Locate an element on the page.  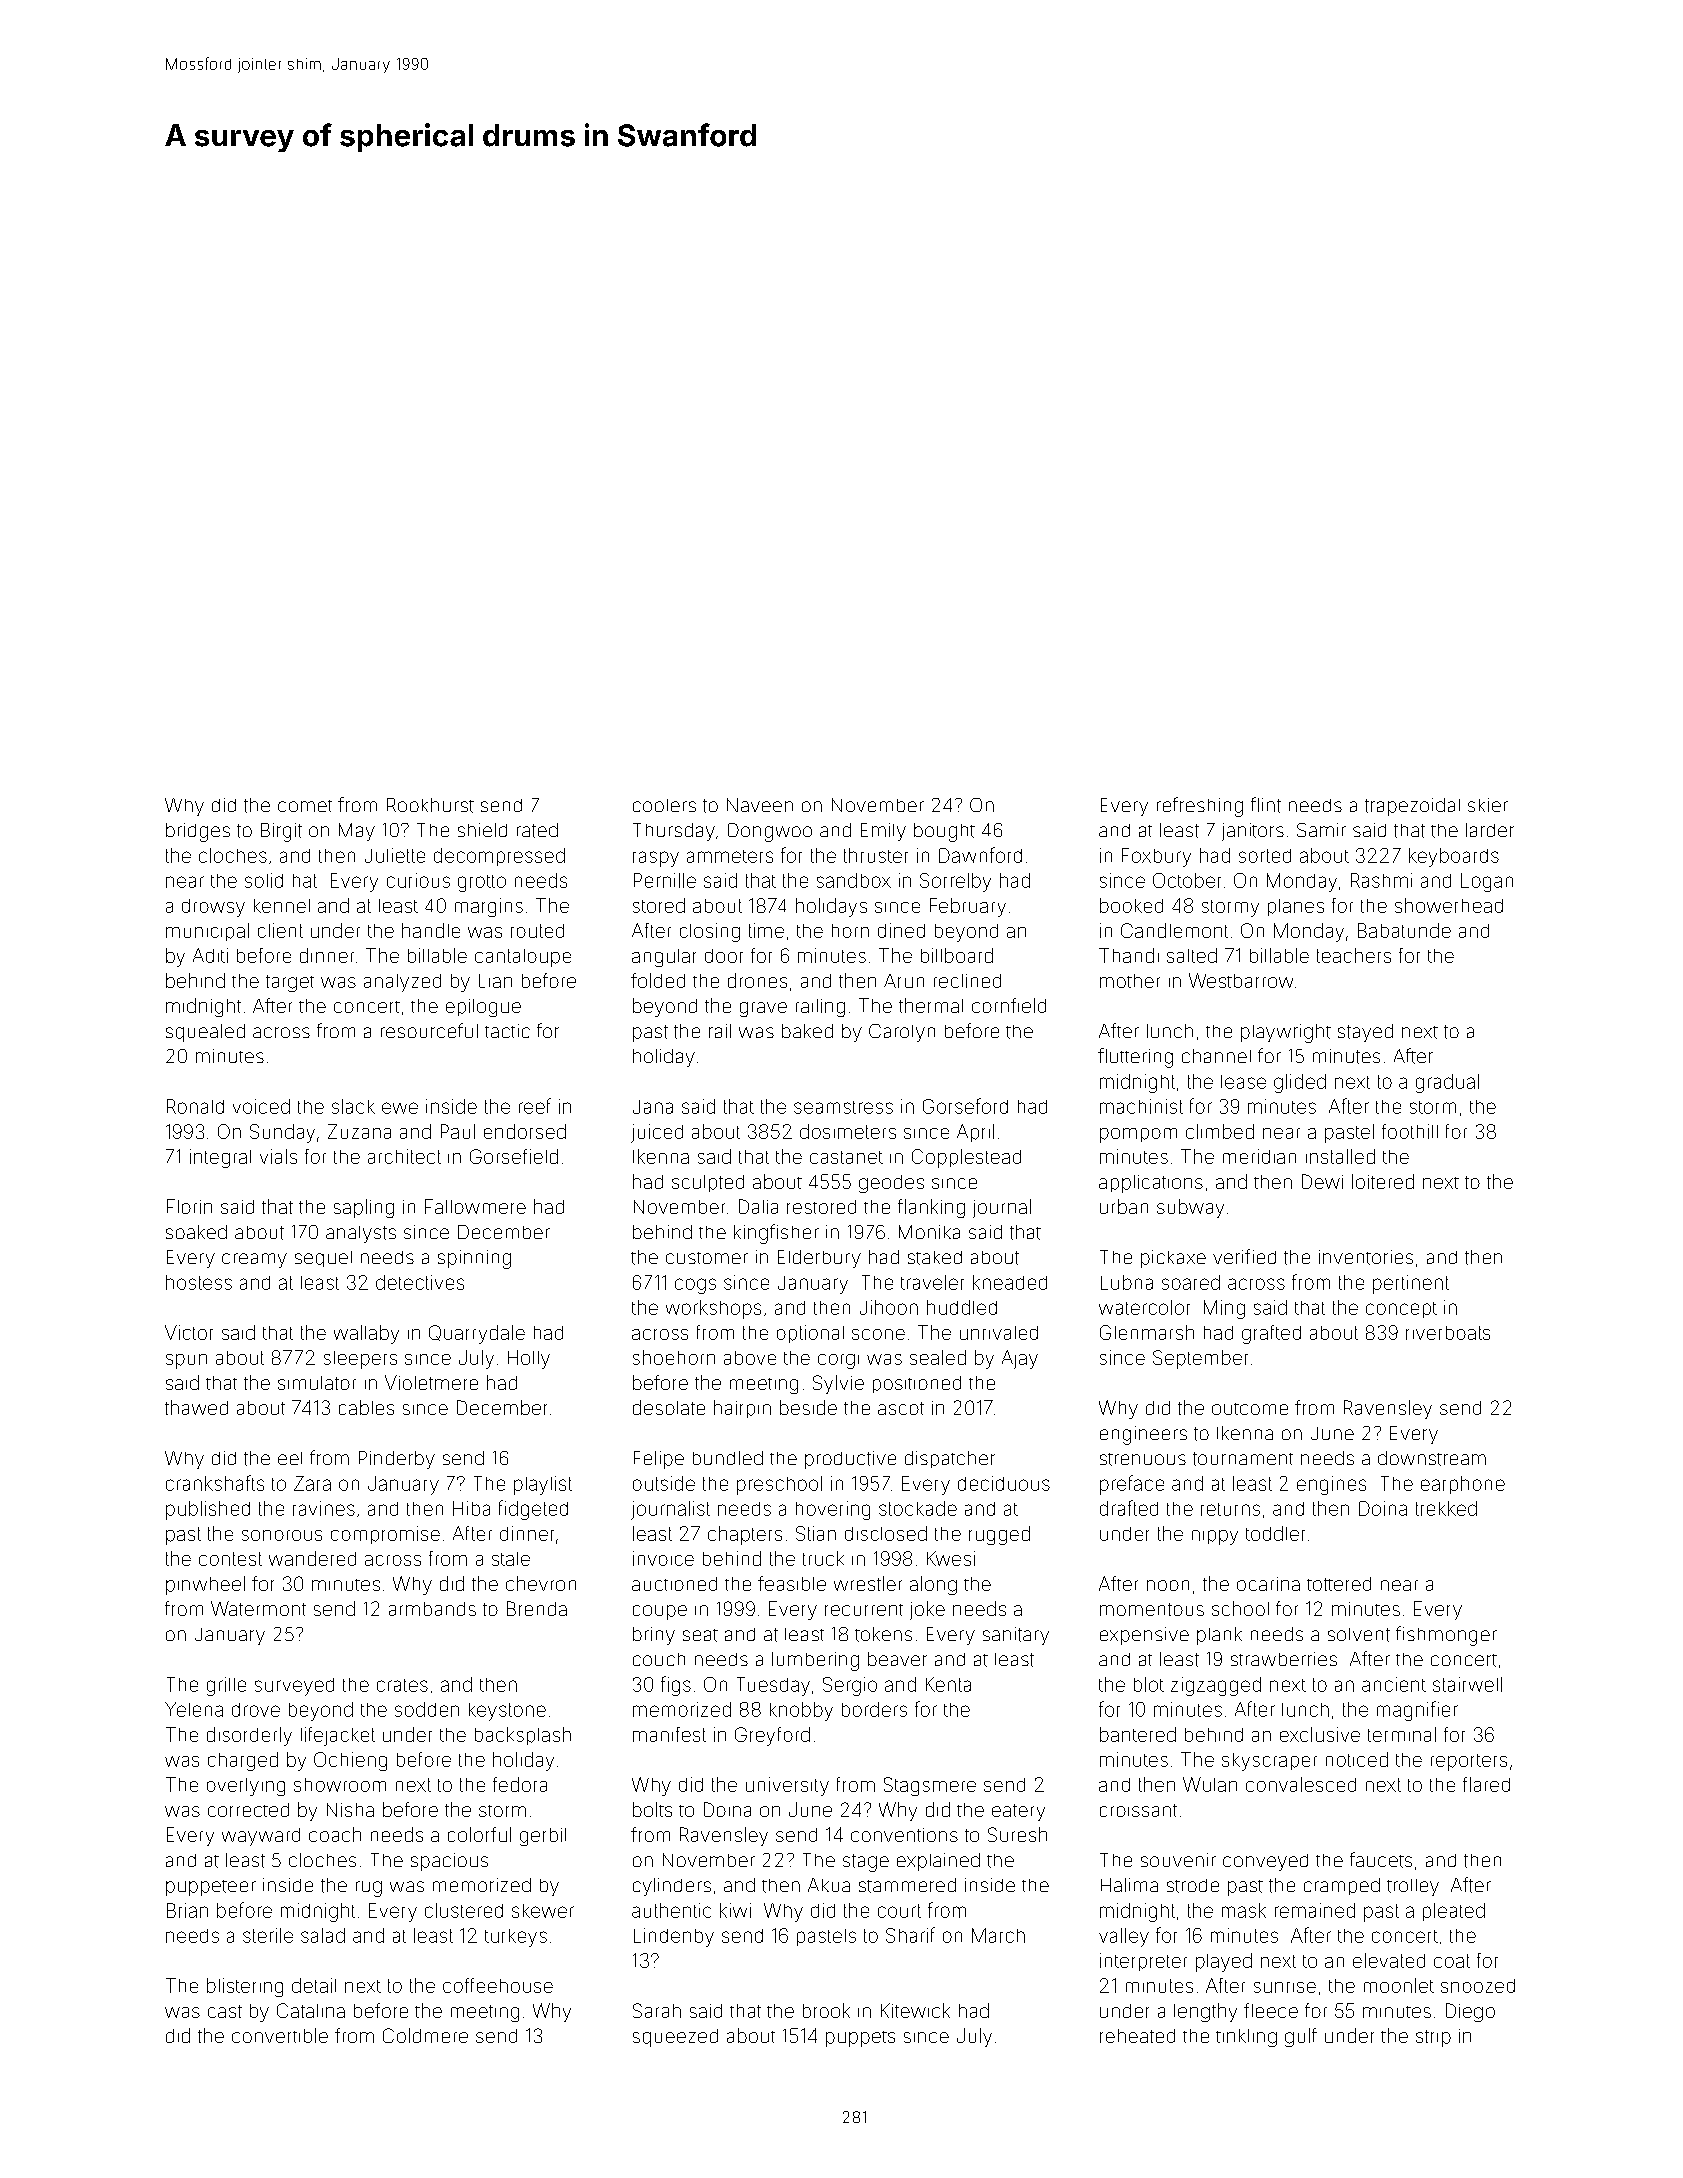
colorful is located at coordinates (479, 1834).
